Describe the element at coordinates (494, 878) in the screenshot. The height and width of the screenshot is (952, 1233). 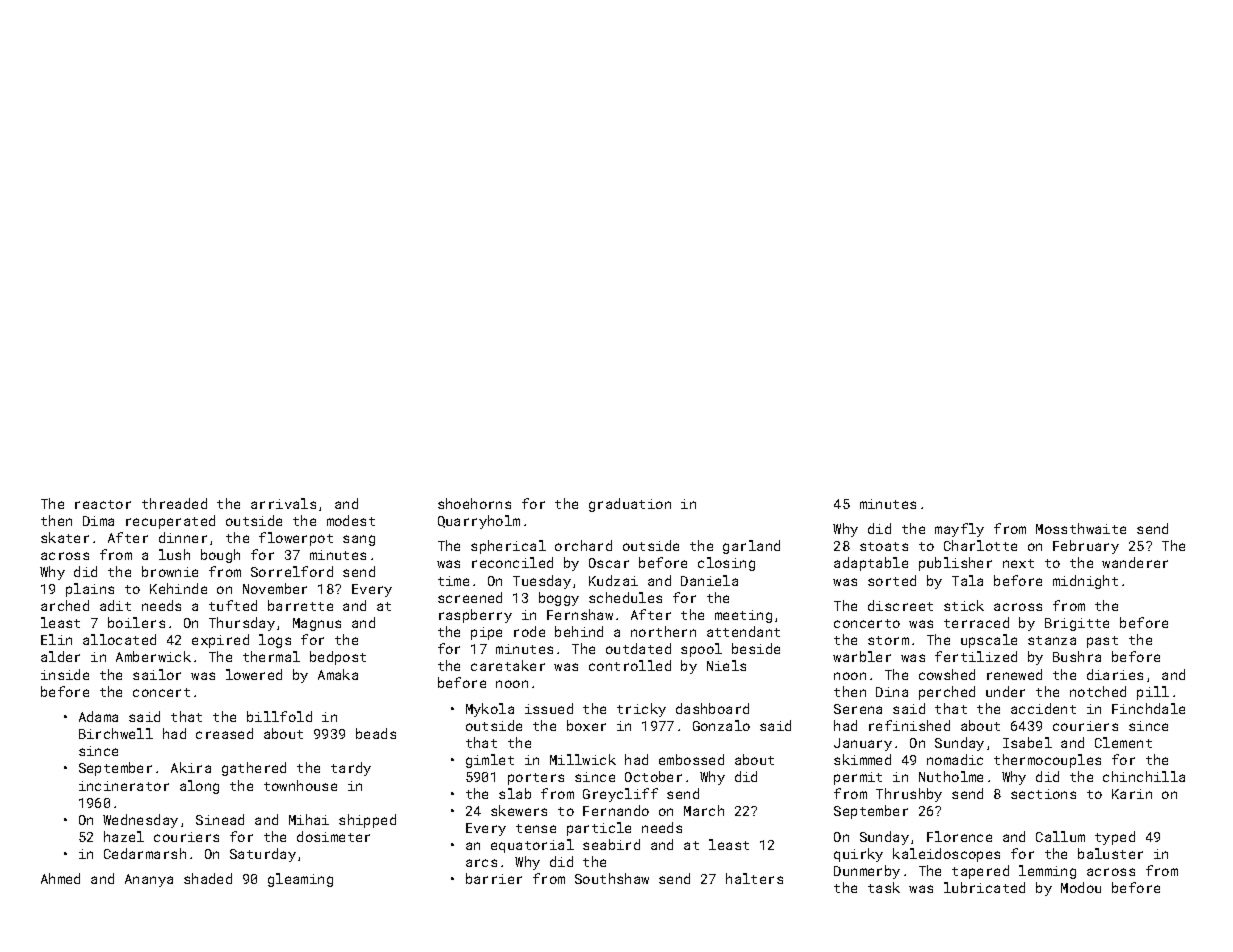
I see `barrier` at that location.
